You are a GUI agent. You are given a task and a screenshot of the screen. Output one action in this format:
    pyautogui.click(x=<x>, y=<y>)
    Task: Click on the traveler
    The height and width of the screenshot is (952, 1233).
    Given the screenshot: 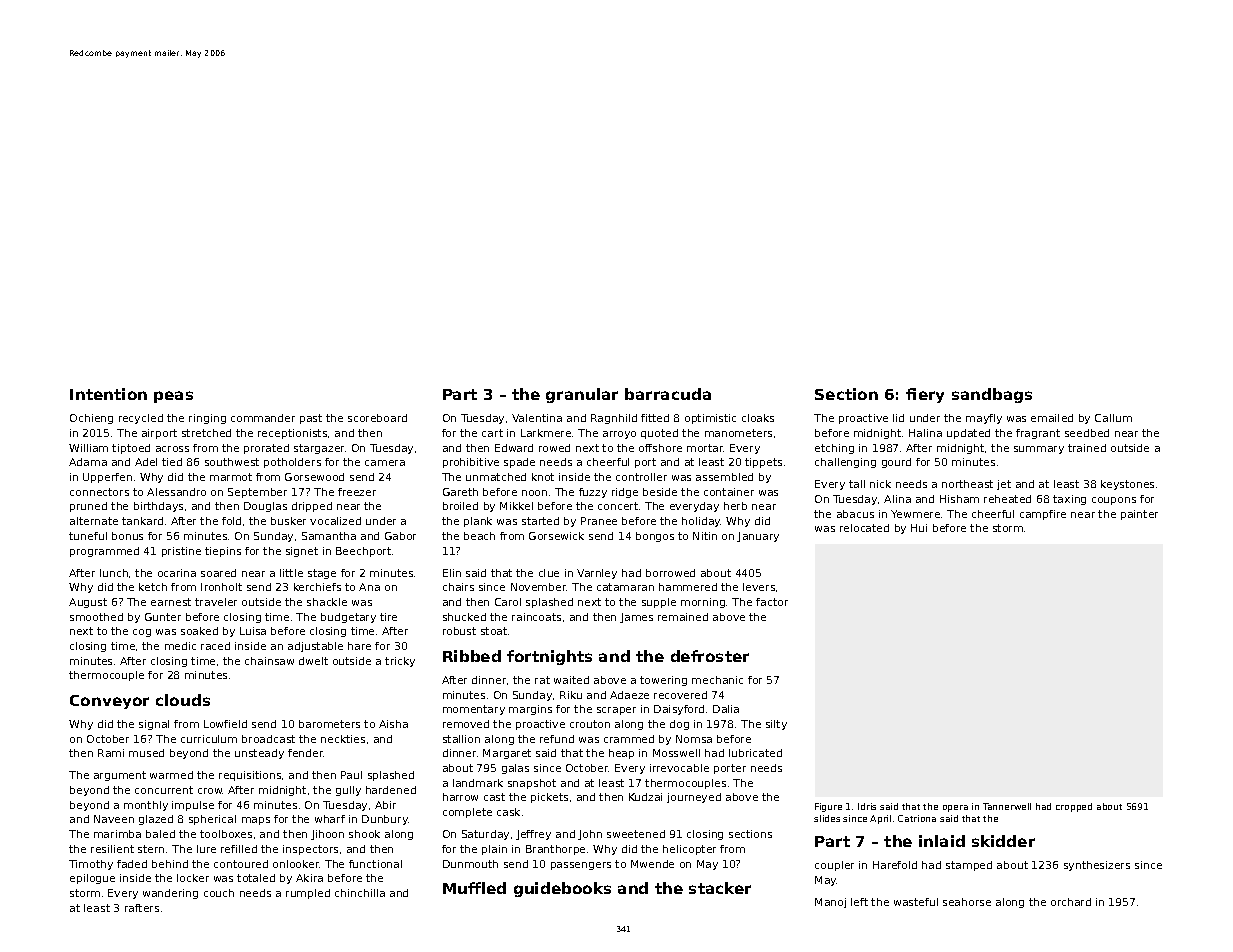 What is the action you would take?
    pyautogui.click(x=216, y=602)
